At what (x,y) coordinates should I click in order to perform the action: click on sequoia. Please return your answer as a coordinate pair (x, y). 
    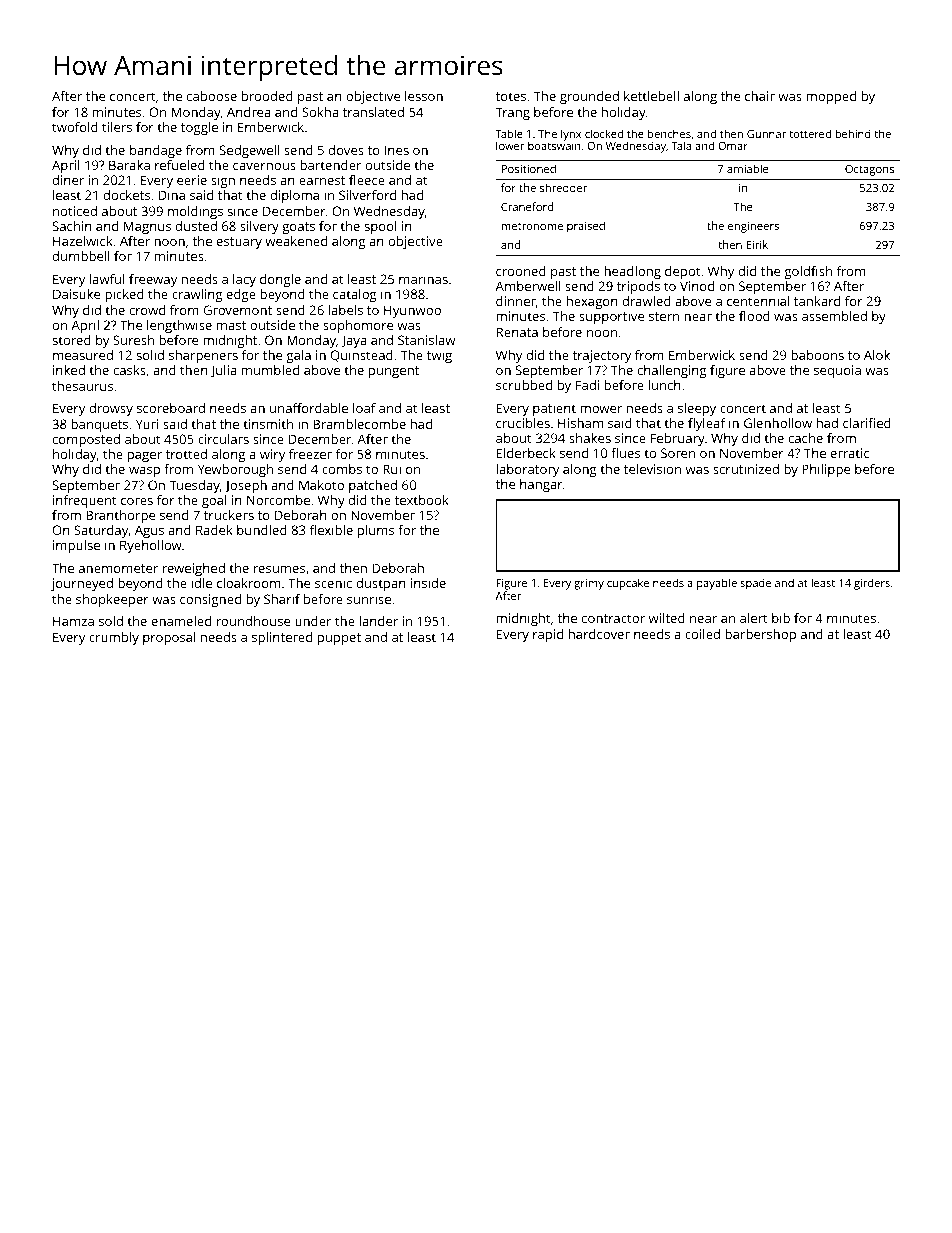
    Looking at the image, I should click on (837, 371).
